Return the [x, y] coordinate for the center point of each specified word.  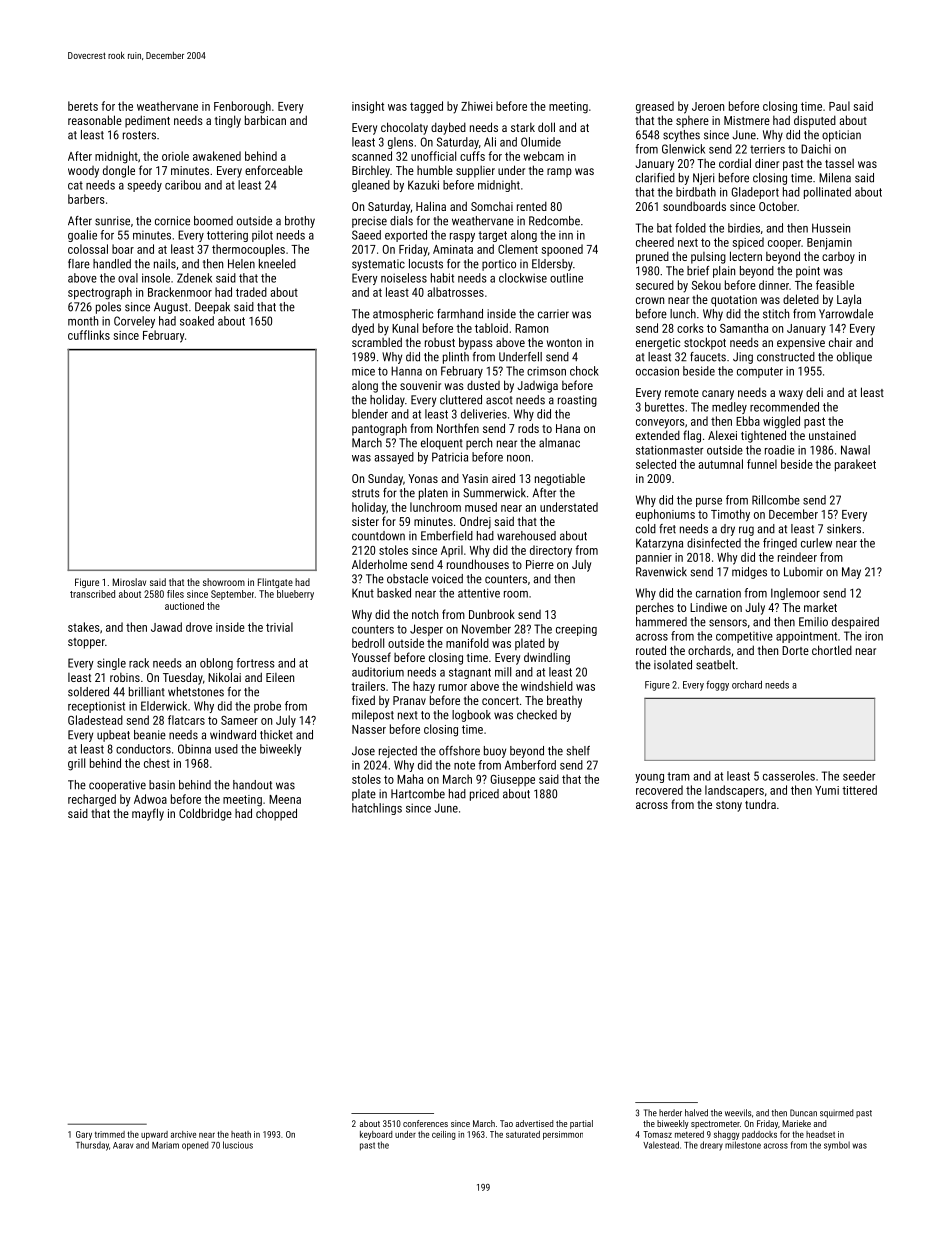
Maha [410, 779]
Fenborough [242, 107]
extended [658, 435]
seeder [859, 776]
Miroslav [129, 582]
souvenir [420, 385]
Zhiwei [476, 106]
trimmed [110, 1134]
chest [157, 763]
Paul [839, 106]
